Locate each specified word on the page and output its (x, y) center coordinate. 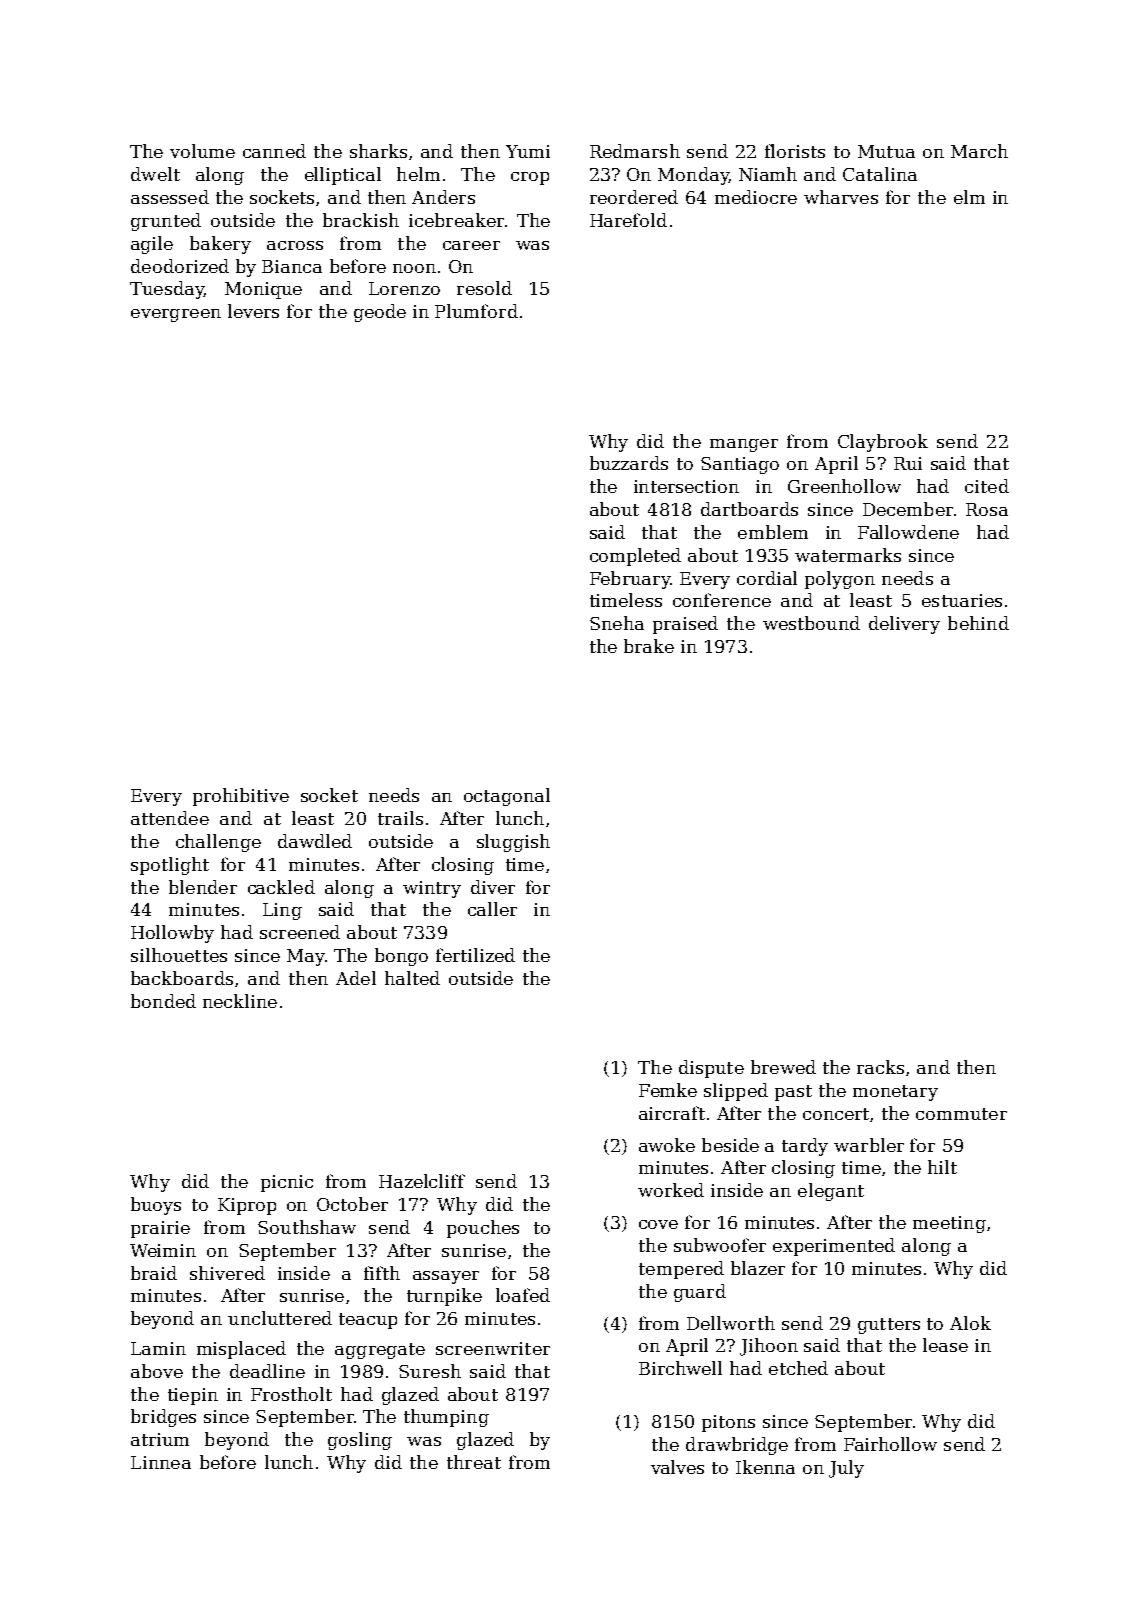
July (846, 1469)
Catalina (880, 174)
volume (202, 151)
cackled (281, 887)
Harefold (628, 220)
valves (677, 1467)
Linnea (161, 1462)
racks (880, 1067)
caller (492, 909)
